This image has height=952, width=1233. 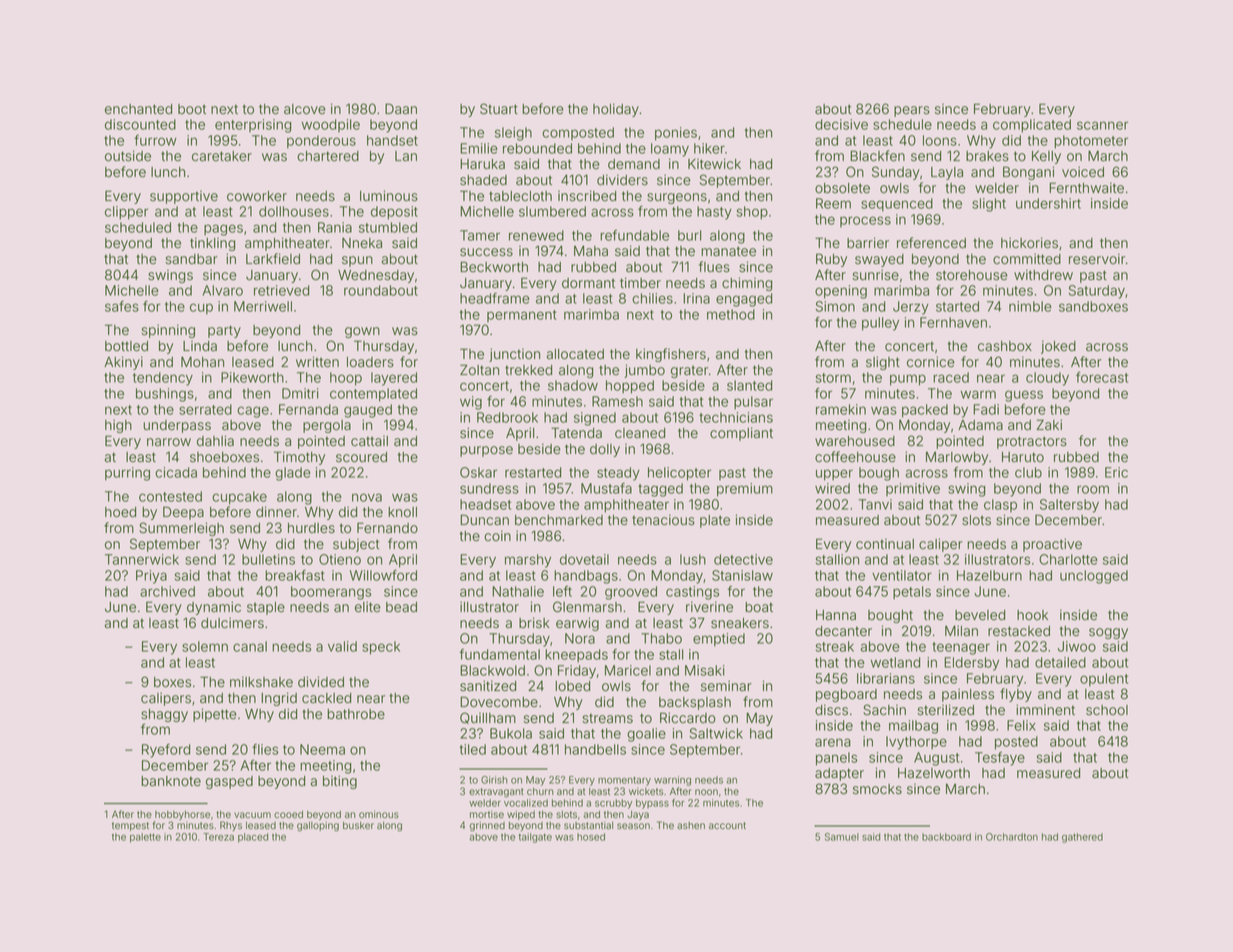 What do you see at coordinates (741, 434) in the image?
I see `compliant` at bounding box center [741, 434].
